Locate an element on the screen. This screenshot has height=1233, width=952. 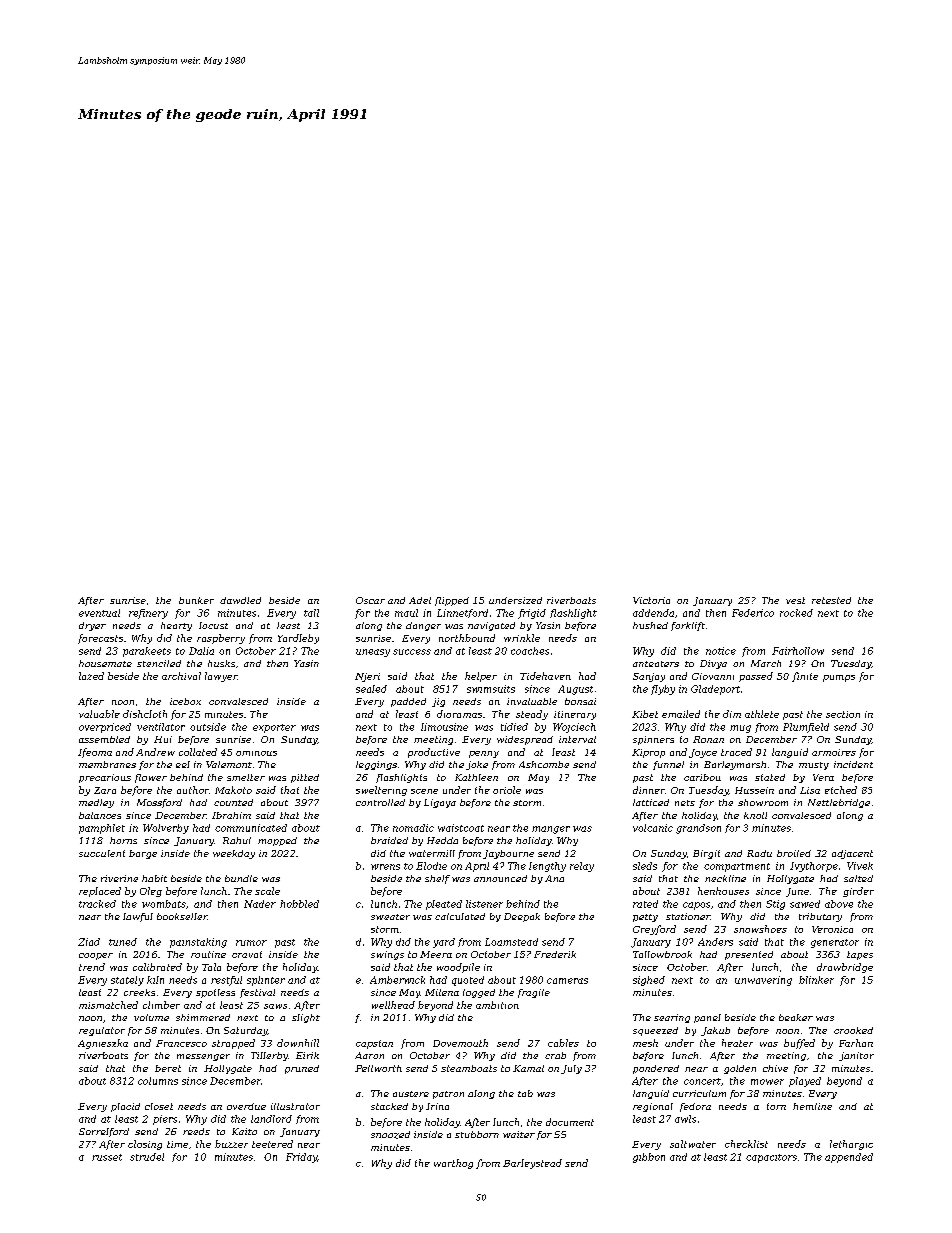
Victoria is located at coordinates (651, 600).
